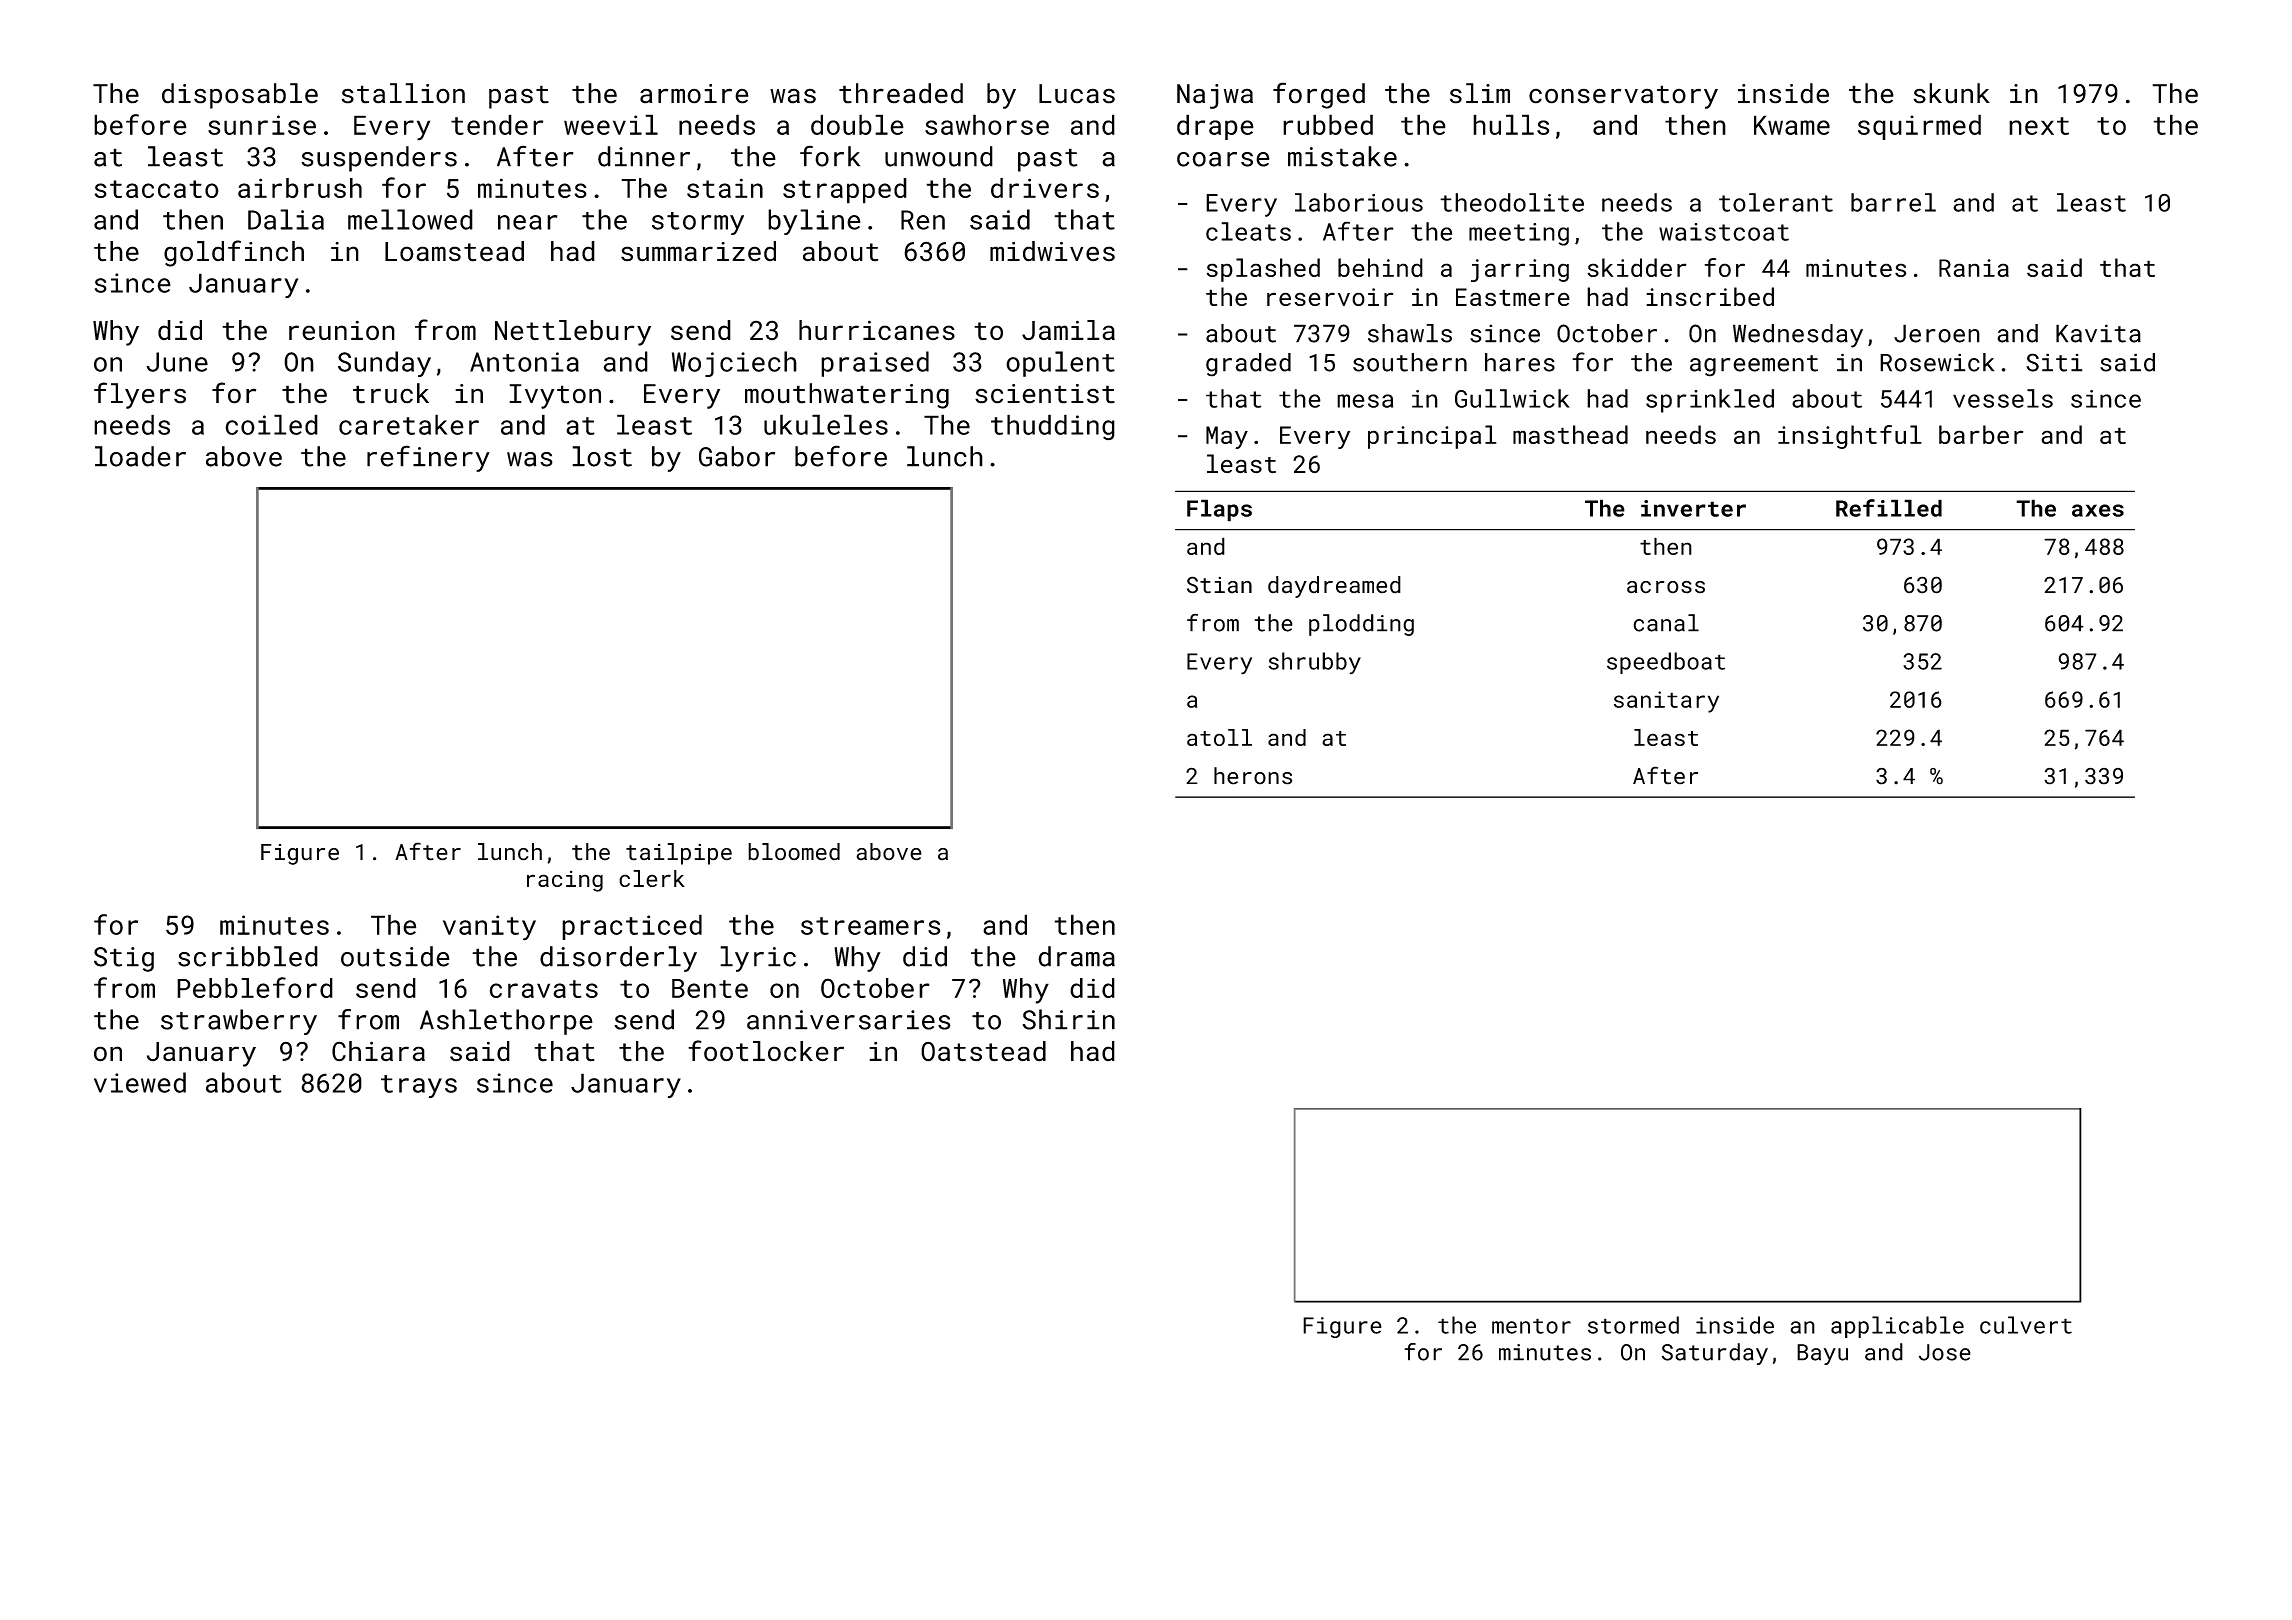  I want to click on across, so click(1666, 587).
